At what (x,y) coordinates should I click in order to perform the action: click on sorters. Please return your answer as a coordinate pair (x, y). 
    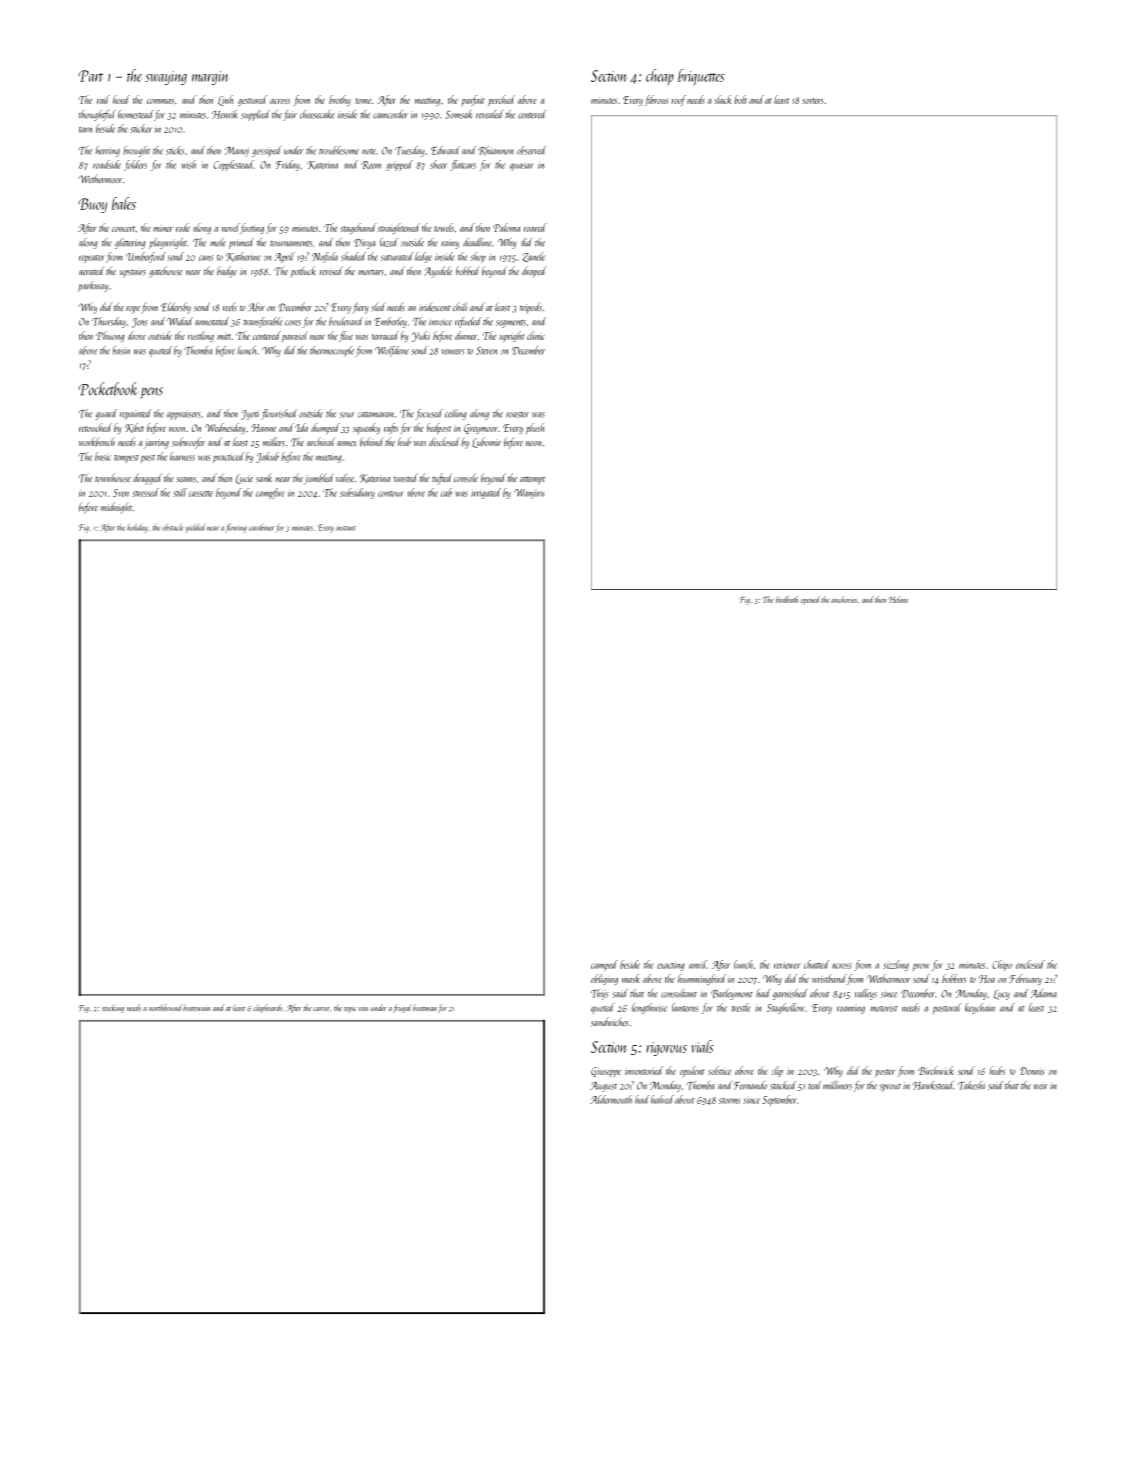
    Looking at the image, I should click on (813, 101).
